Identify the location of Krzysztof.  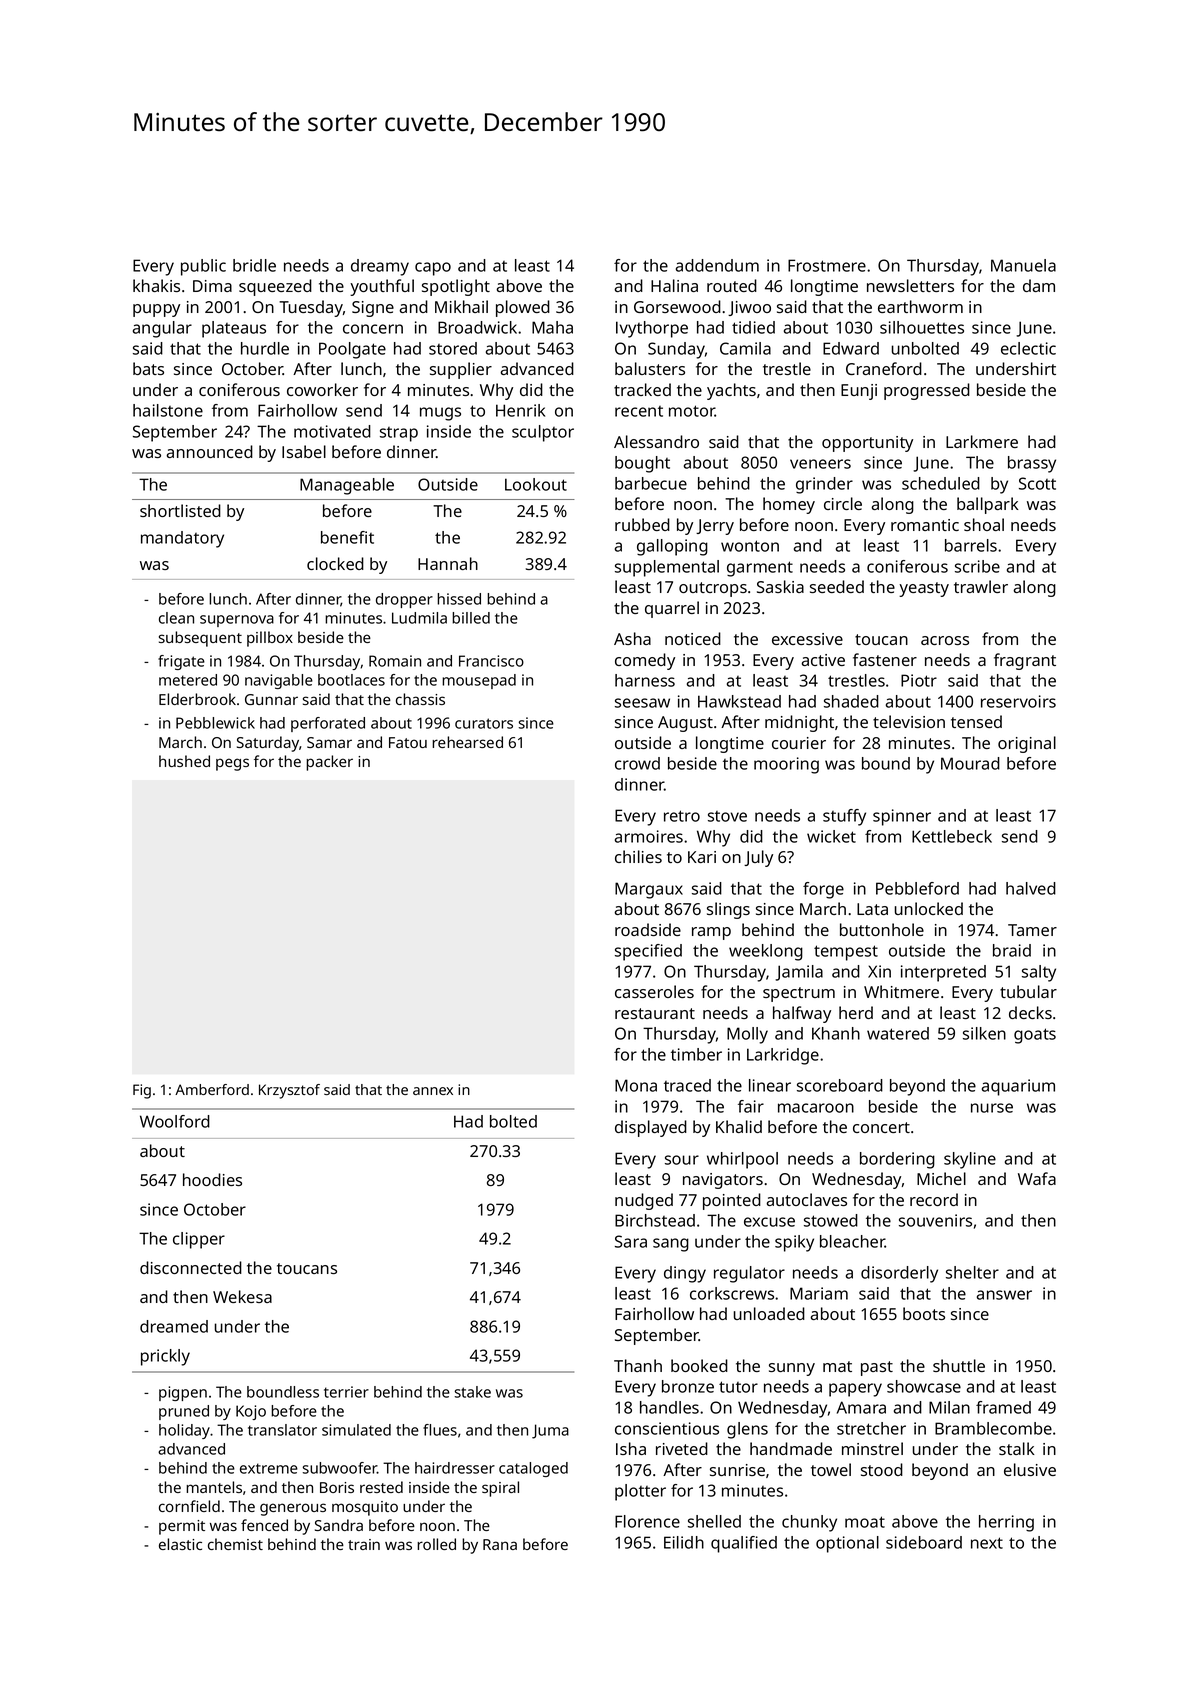
(289, 1091).
